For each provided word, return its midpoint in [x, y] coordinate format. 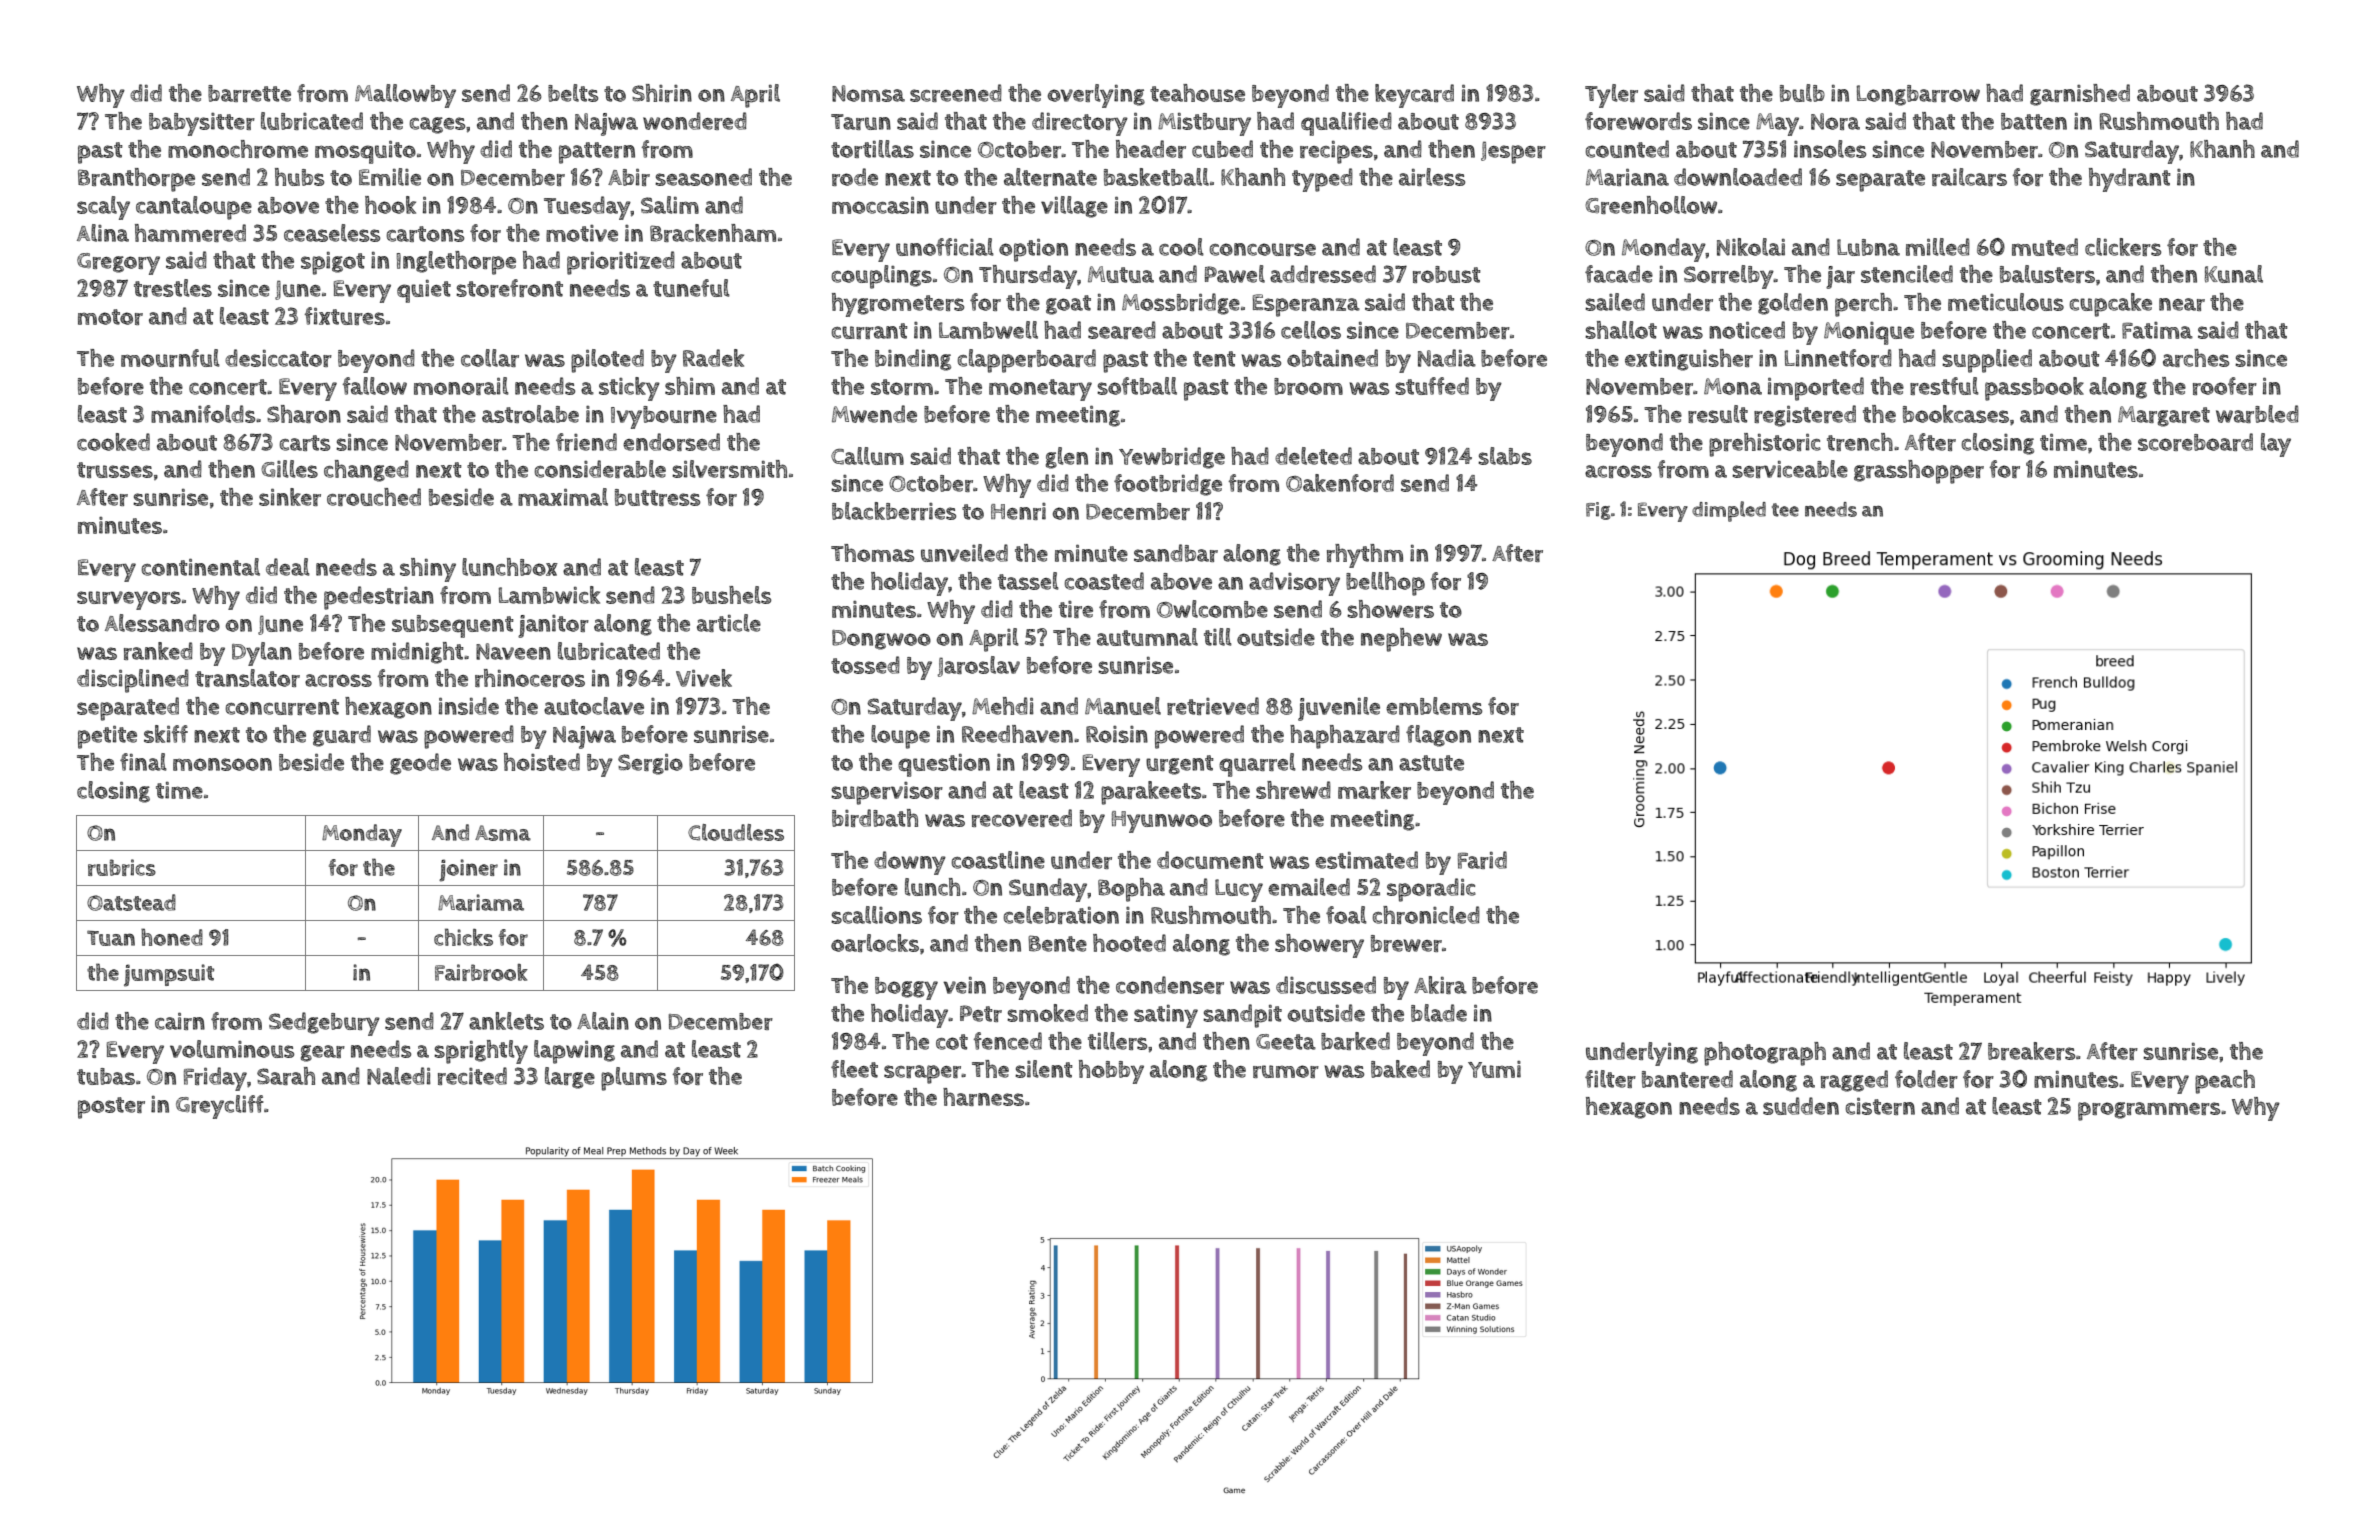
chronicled [1426, 915]
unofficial [945, 247]
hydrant [2129, 180]
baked [1400, 1069]
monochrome [238, 149]
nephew [1401, 640]
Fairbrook [481, 972]
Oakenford [1340, 483]
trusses [115, 470]
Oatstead [131, 902]
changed [366, 471]
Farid [1482, 860]
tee [1785, 510]
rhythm [1365, 556]
